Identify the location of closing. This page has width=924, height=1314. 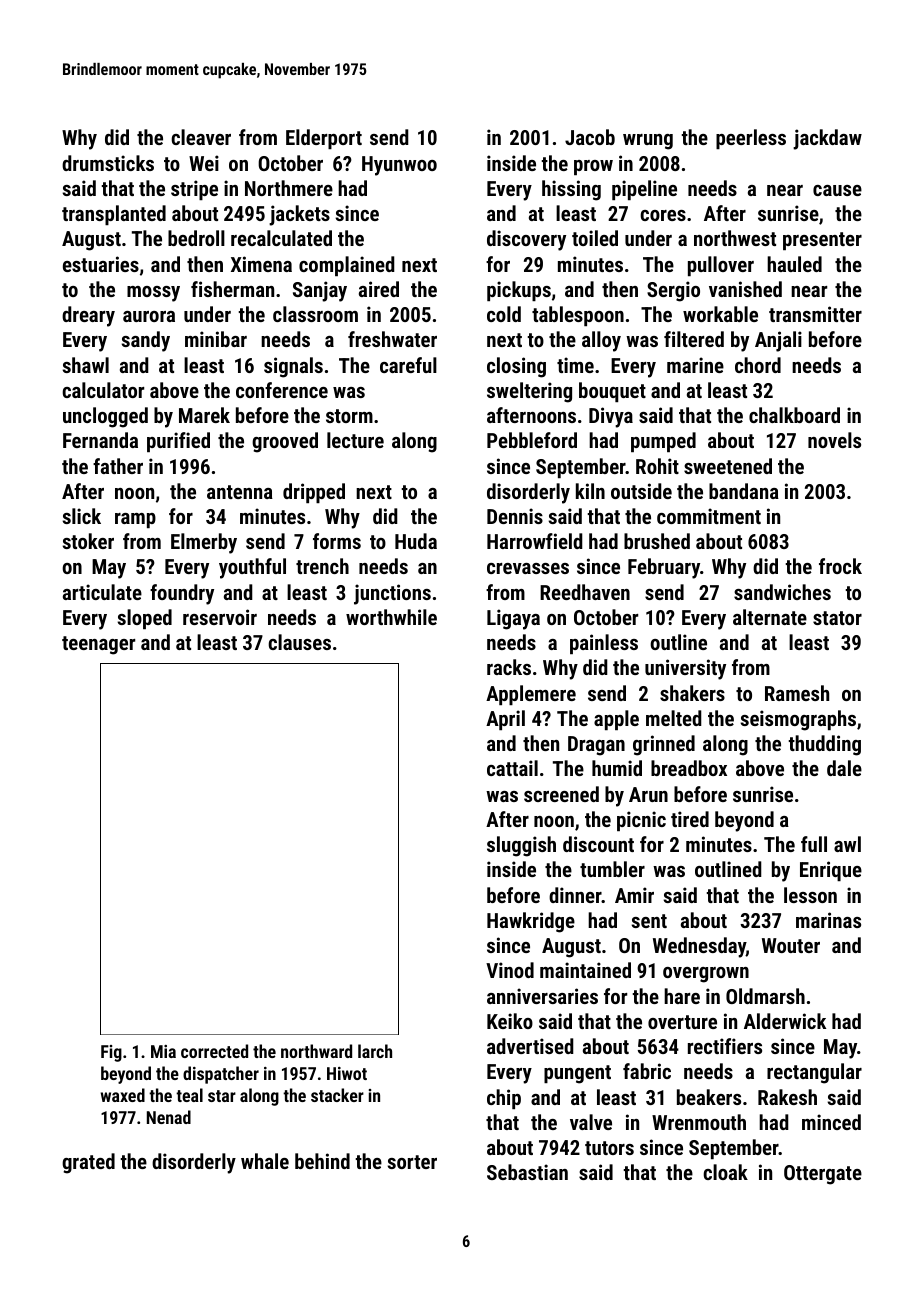
(516, 367).
